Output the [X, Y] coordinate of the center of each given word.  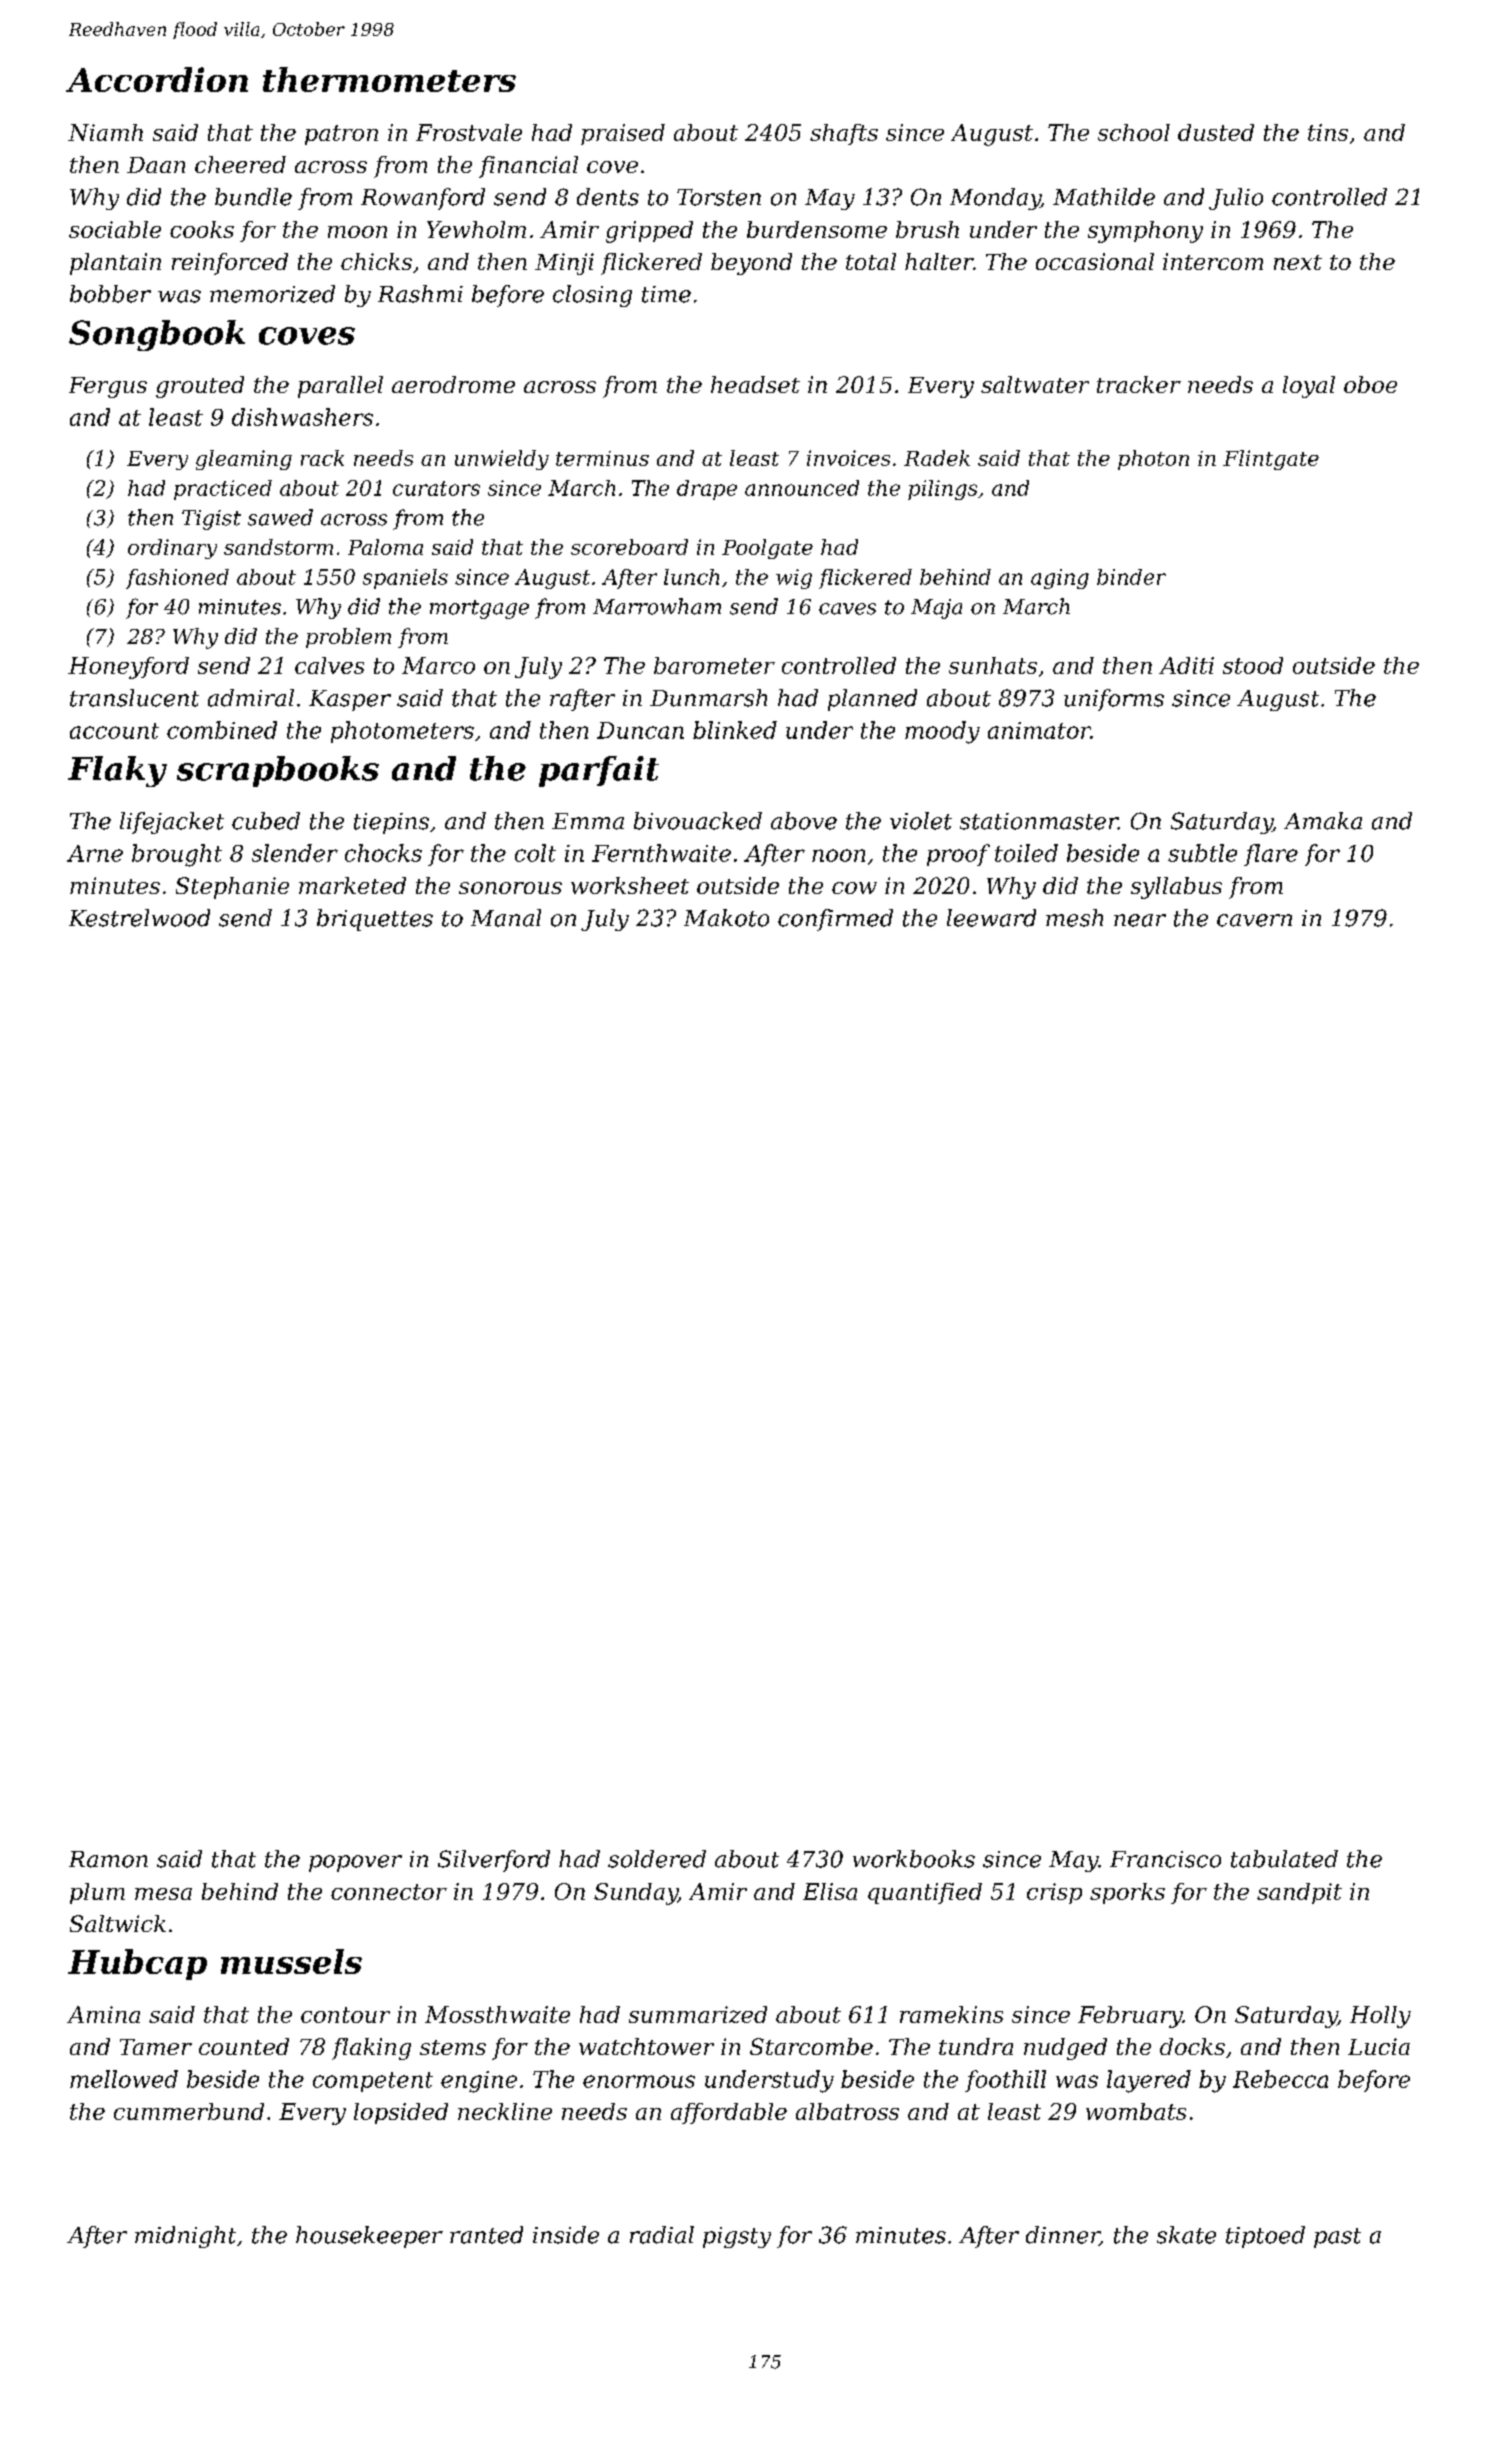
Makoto [726, 918]
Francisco [1165, 1859]
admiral [251, 698]
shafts [844, 134]
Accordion [157, 79]
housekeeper [369, 2237]
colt [535, 853]
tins [1328, 132]
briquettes [375, 920]
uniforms [1114, 700]
